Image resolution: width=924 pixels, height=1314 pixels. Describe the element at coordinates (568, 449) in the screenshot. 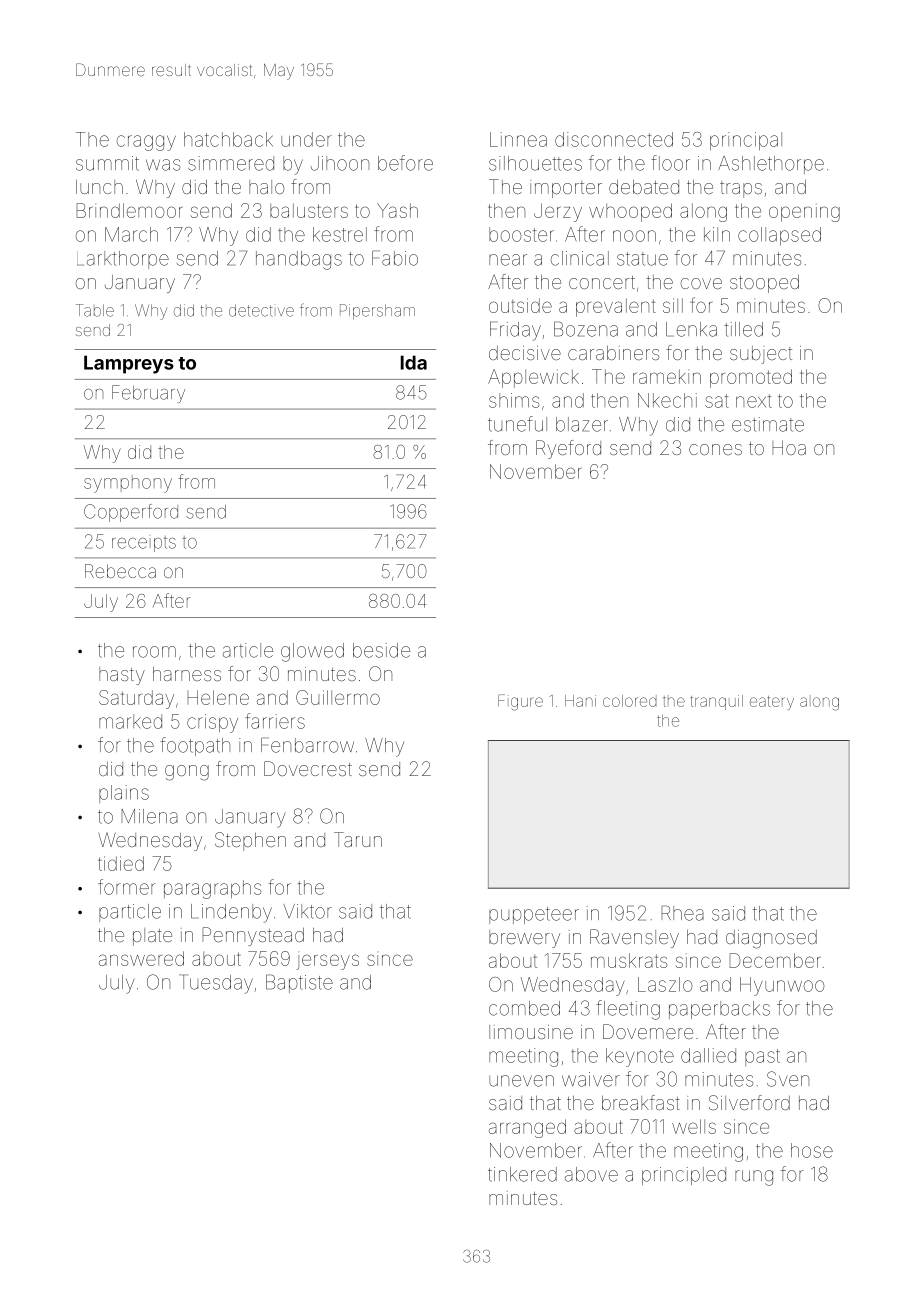

I see `Ryeford` at that location.
